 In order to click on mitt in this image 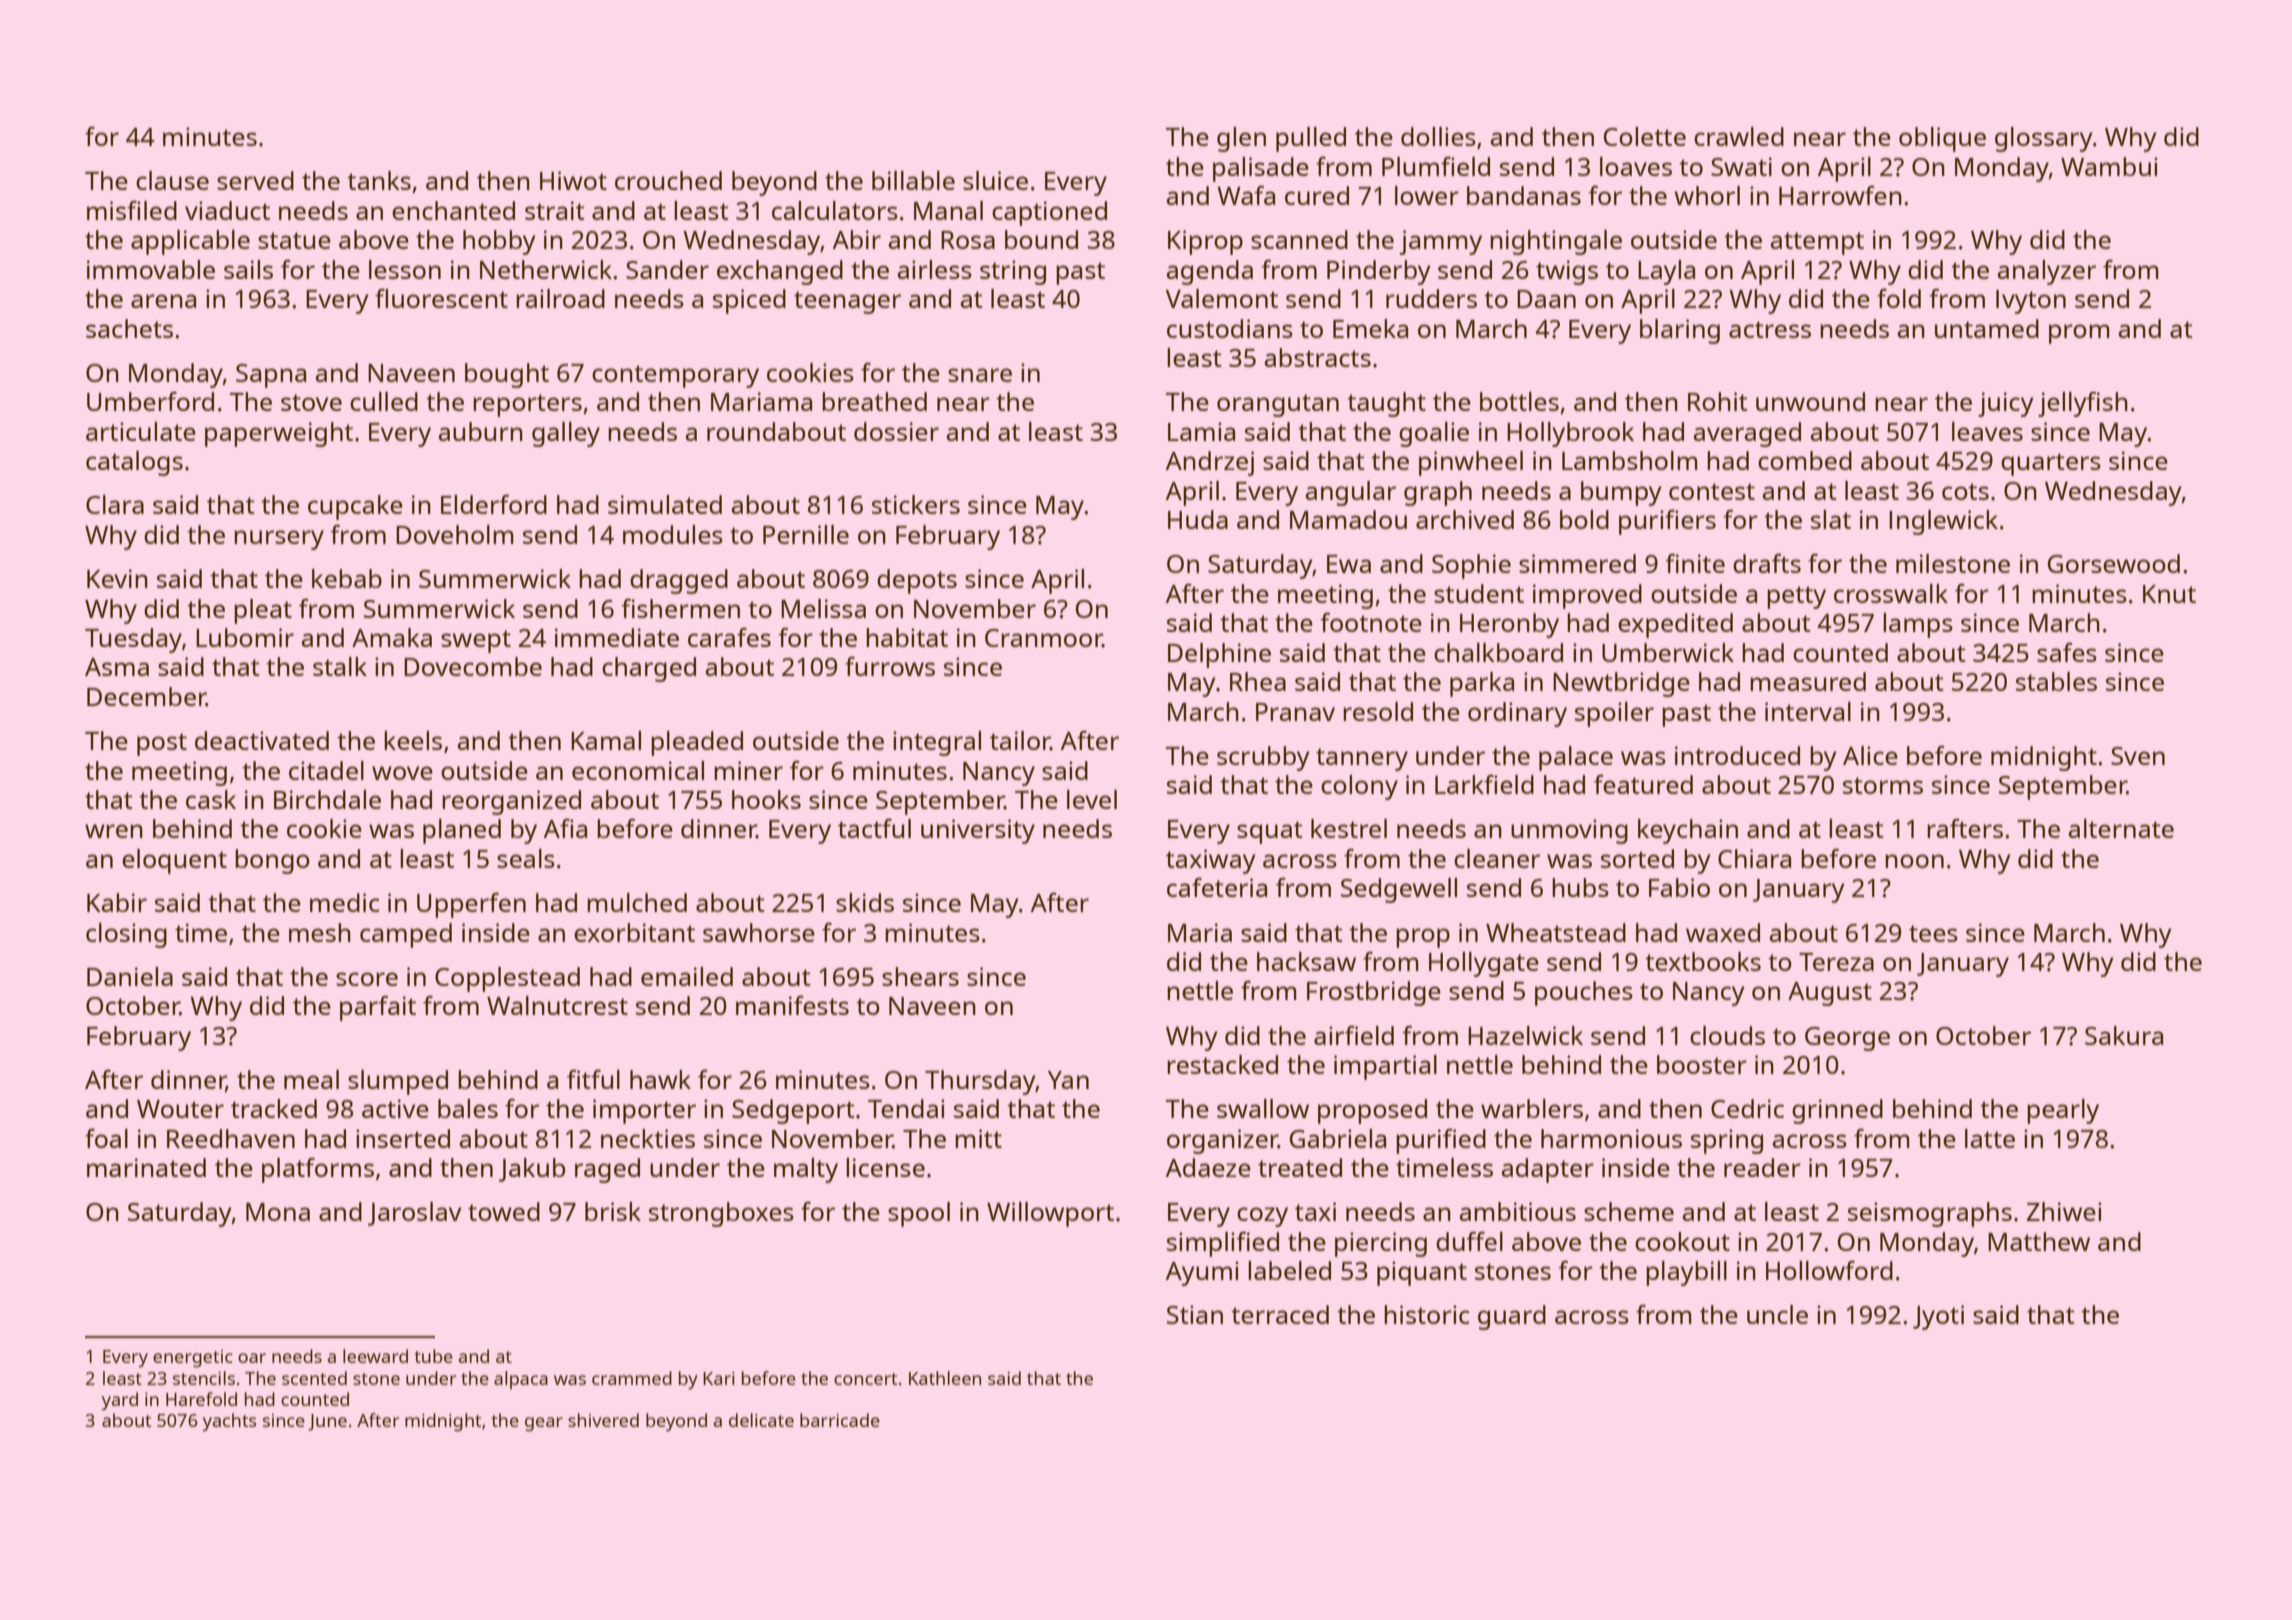, I will do `click(978, 1138)`.
